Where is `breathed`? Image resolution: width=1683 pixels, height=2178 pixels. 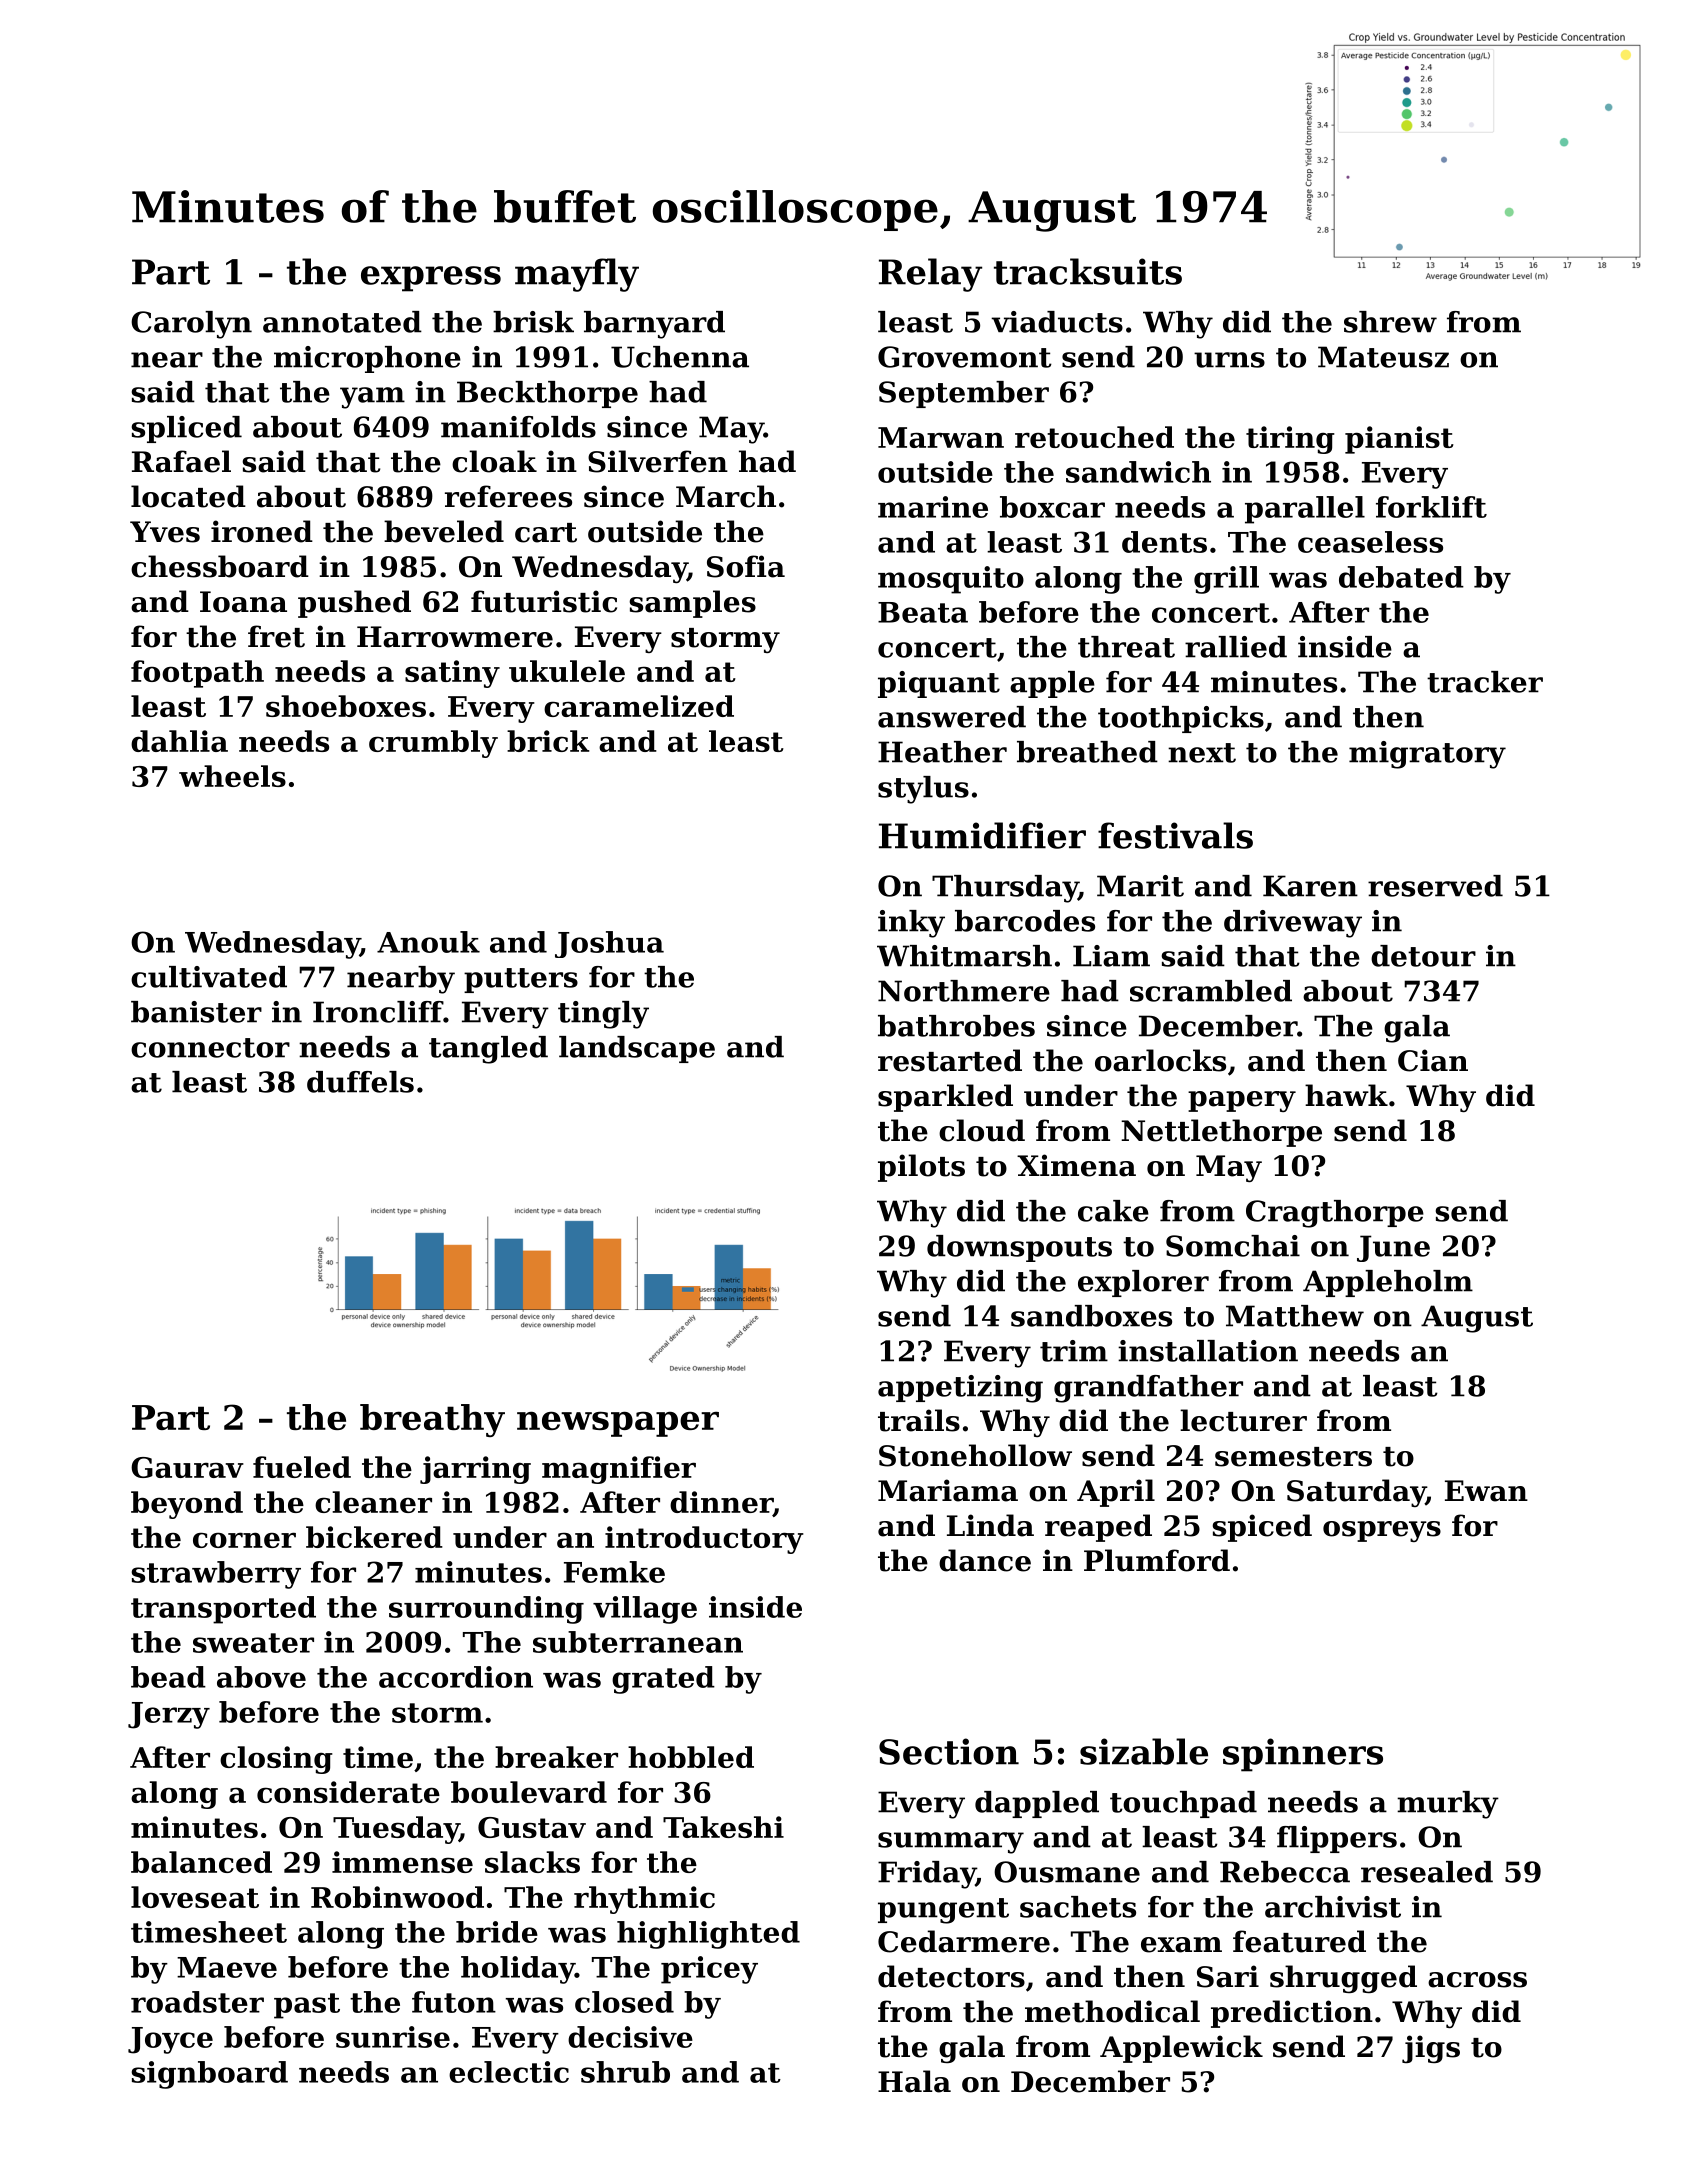
breathed is located at coordinates (1087, 752).
